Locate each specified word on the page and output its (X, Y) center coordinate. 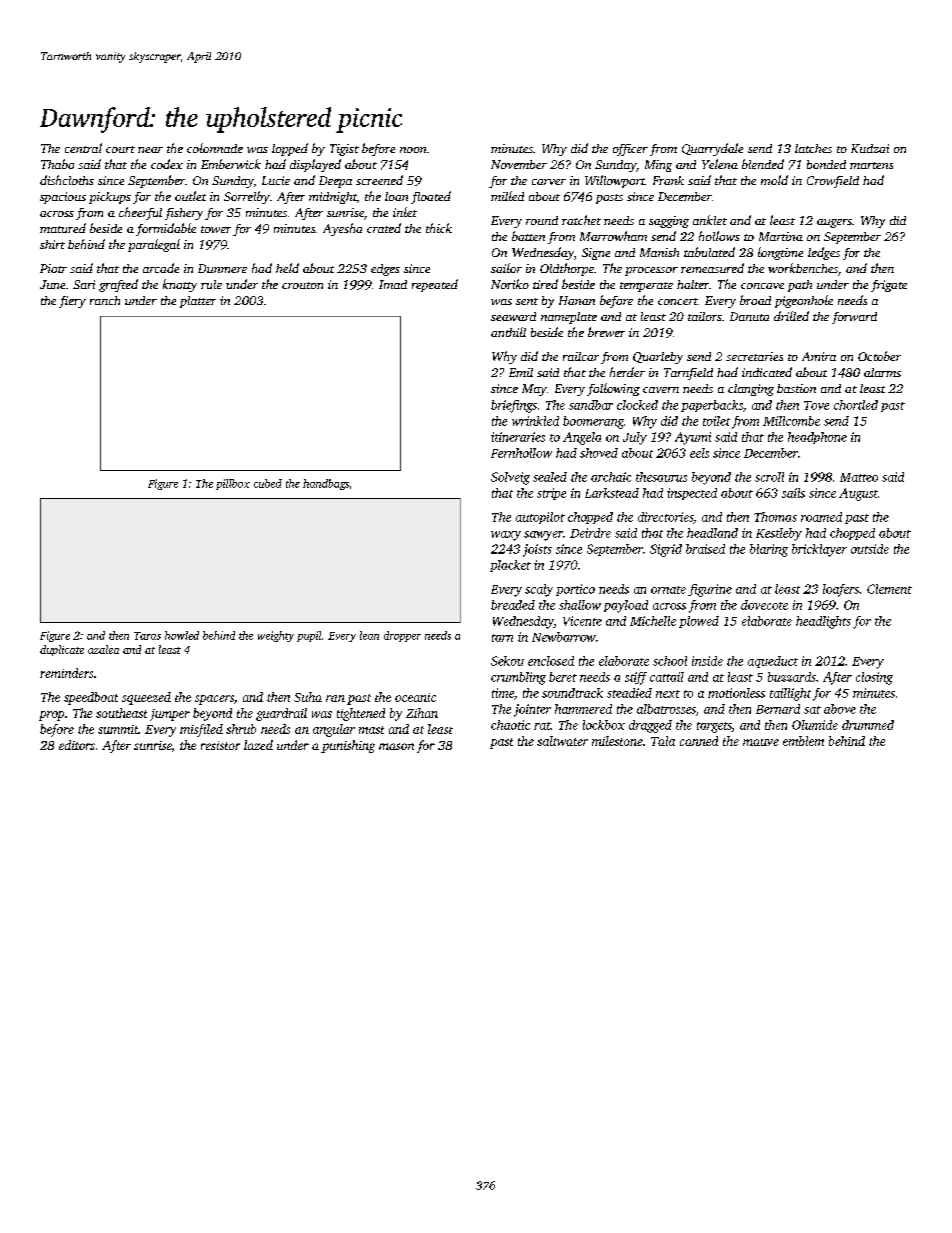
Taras (147, 636)
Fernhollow (521, 453)
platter (198, 302)
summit (118, 729)
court (120, 149)
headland (712, 533)
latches (813, 148)
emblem (803, 741)
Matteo (859, 477)
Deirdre (590, 533)
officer (630, 150)
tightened (361, 714)
